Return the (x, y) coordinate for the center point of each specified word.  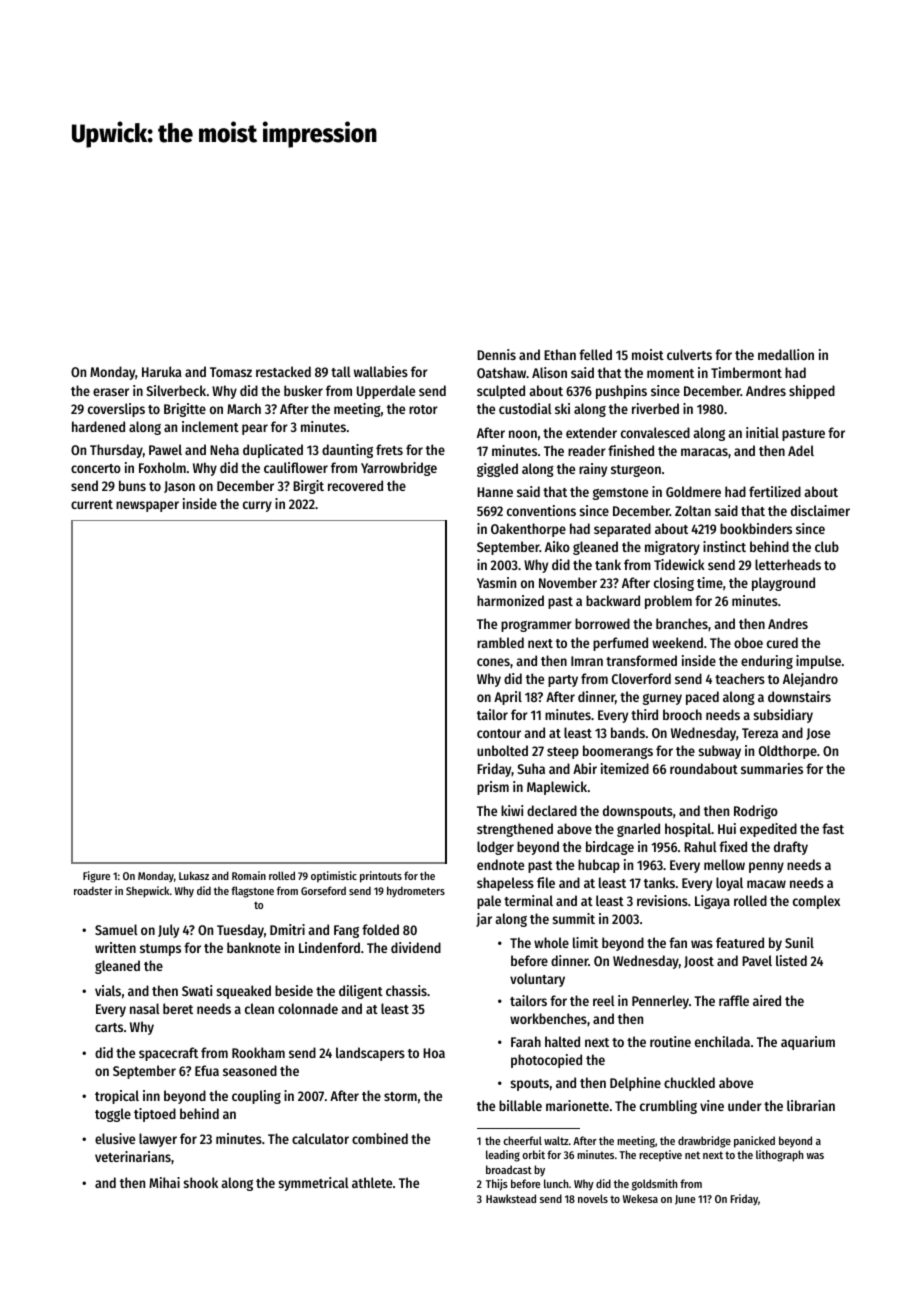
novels (593, 1198)
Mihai (164, 1182)
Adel (801, 450)
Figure (96, 877)
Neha (224, 449)
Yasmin (496, 582)
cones (493, 662)
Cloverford (641, 678)
